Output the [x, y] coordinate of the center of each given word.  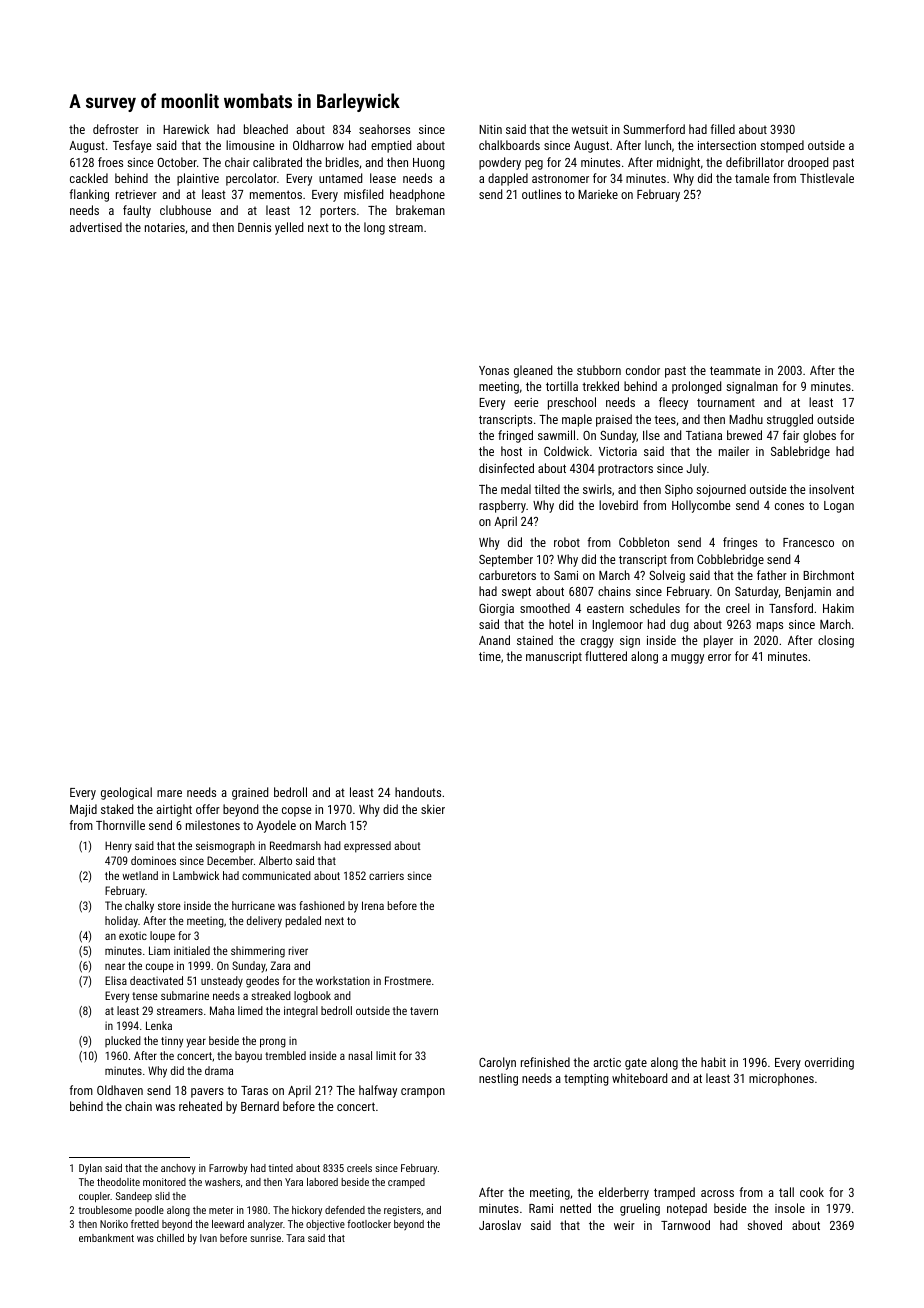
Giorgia [496, 610]
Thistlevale [827, 178]
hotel [561, 624]
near [115, 966]
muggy [687, 659]
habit [713, 1062]
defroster [116, 129]
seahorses [384, 129]
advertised [96, 227]
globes [819, 436]
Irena [373, 905]
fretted [145, 1224]
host [511, 451]
